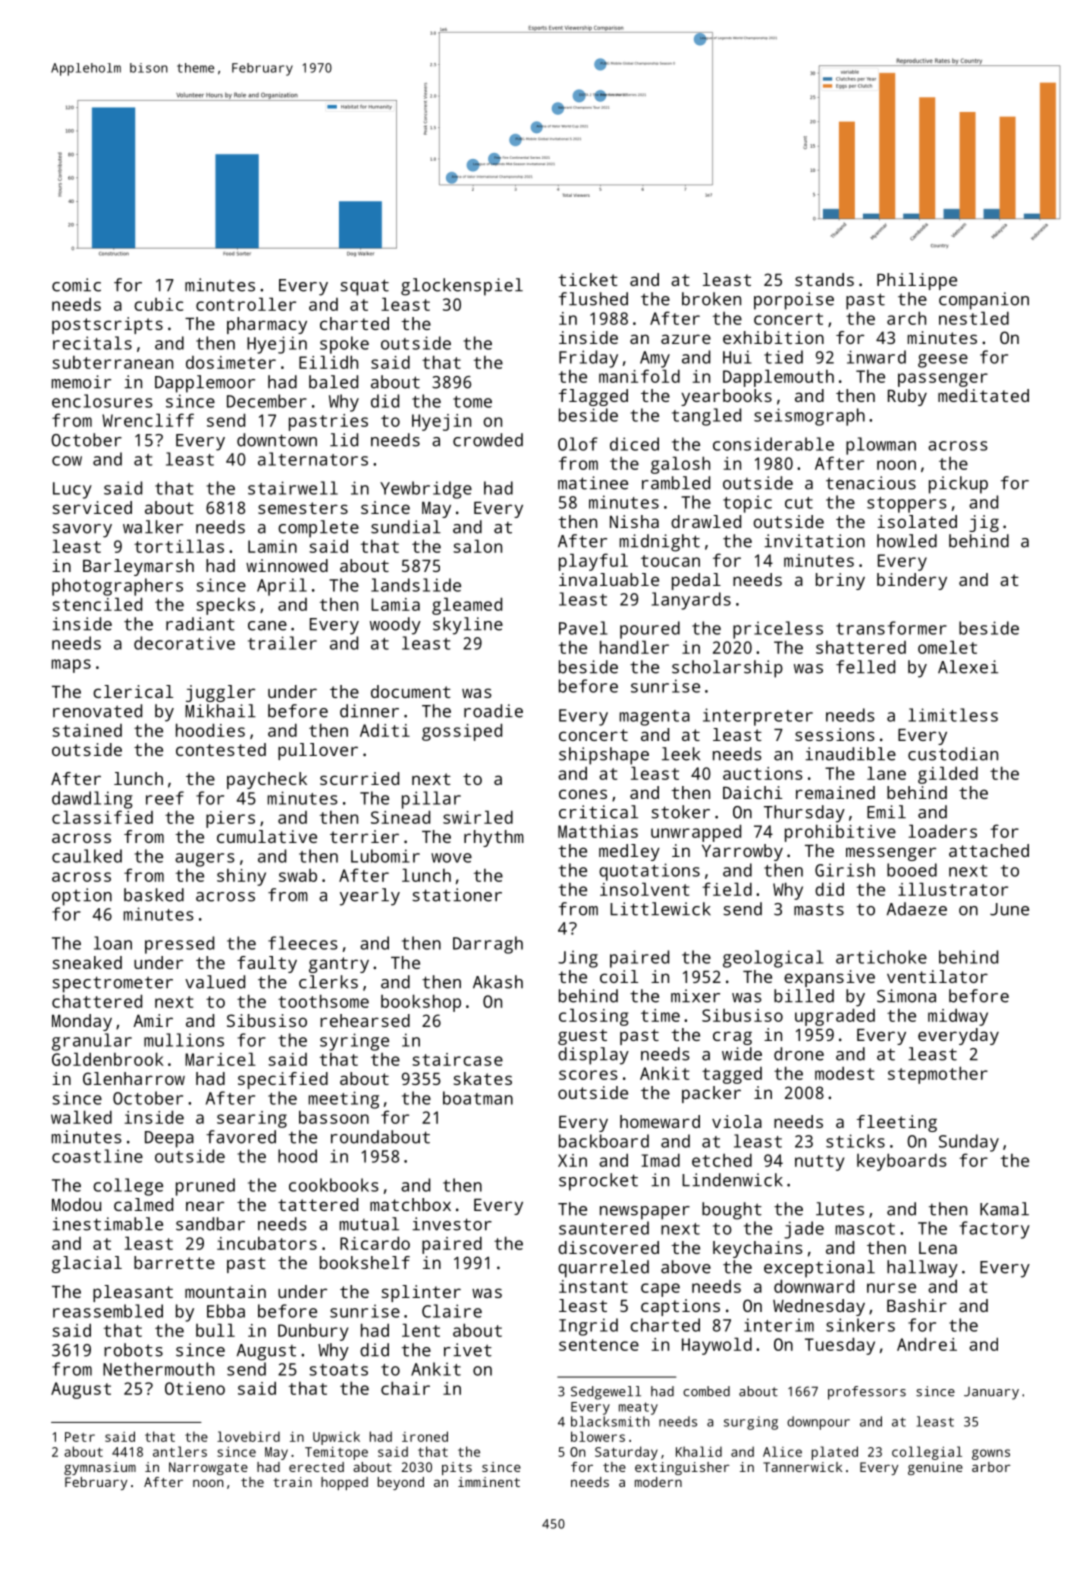 The width and height of the image is (1084, 1570). What do you see at coordinates (220, 693) in the image?
I see `juggler` at bounding box center [220, 693].
